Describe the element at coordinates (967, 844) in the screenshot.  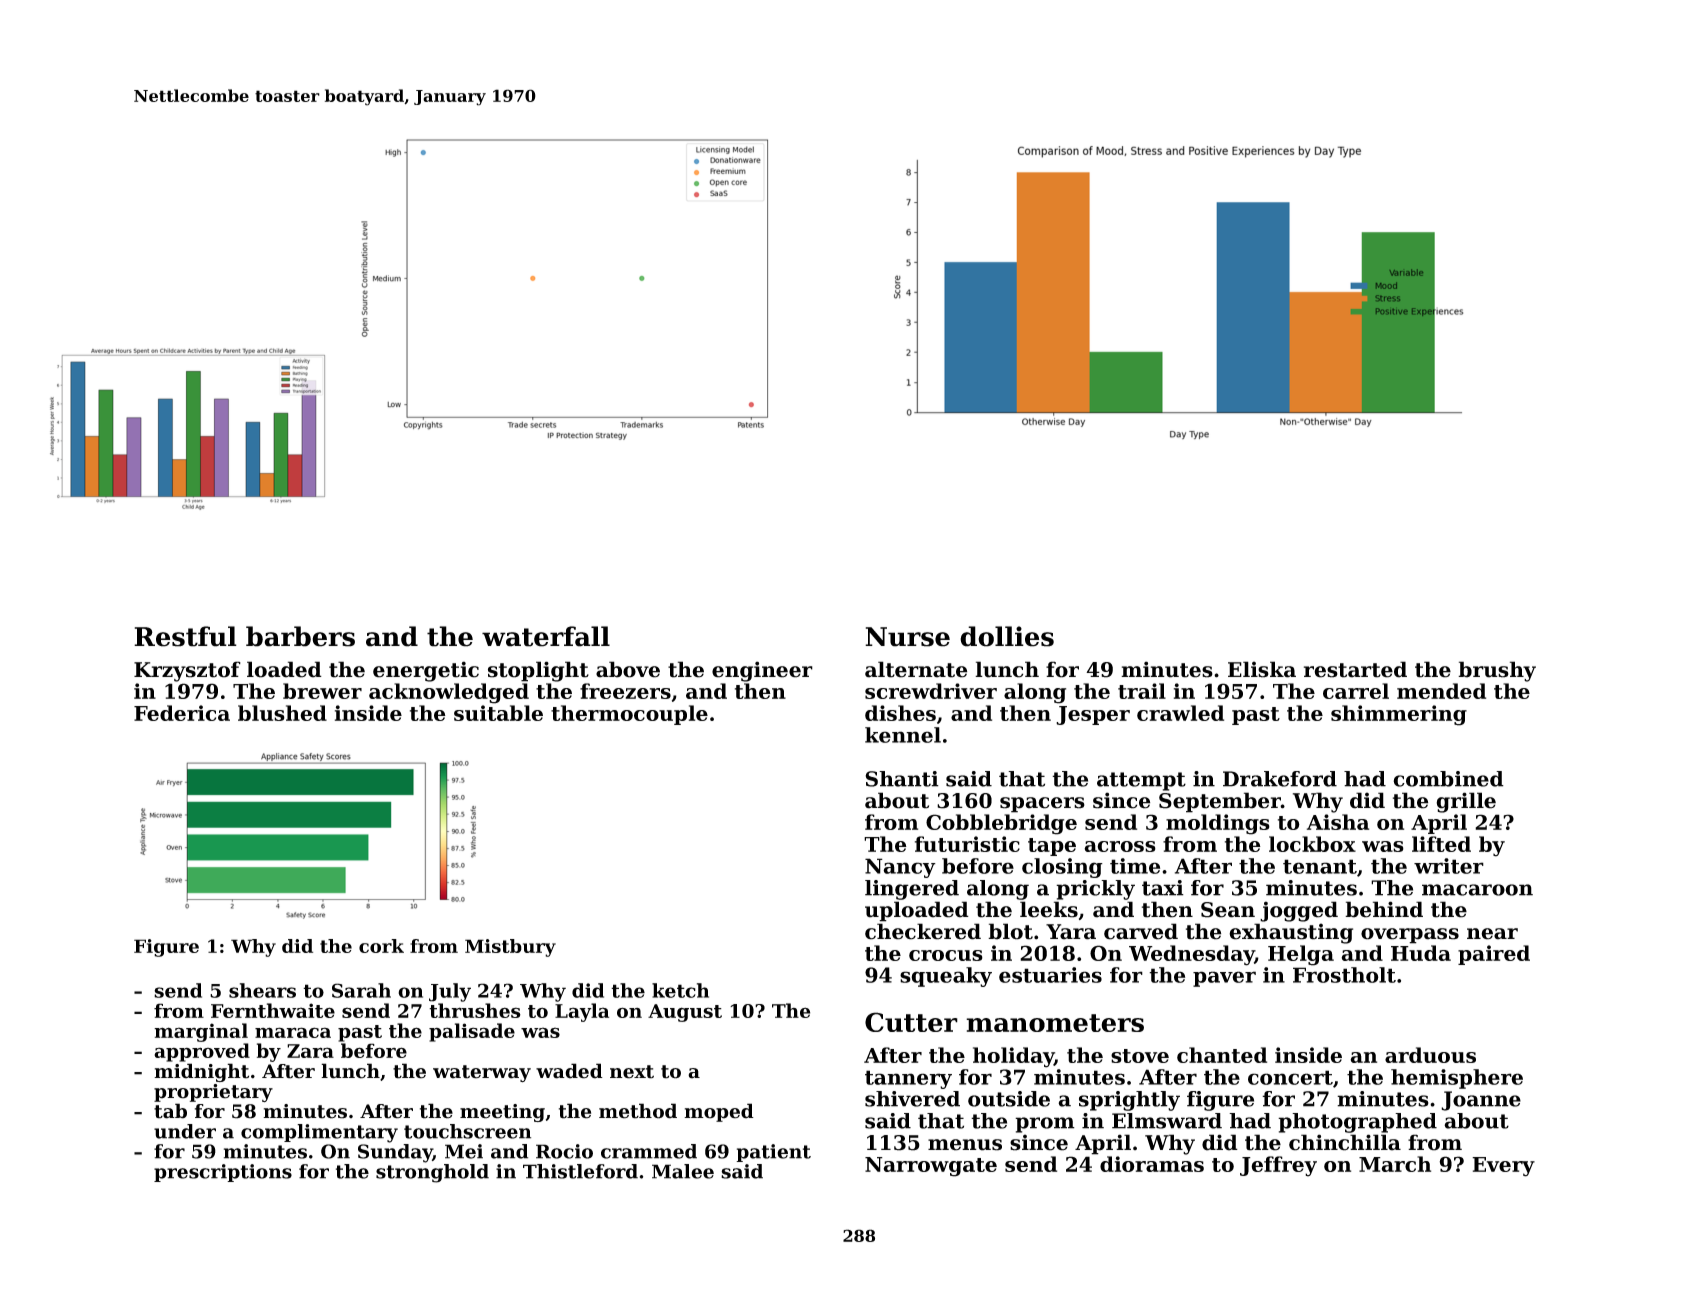
I see `futuristic` at that location.
